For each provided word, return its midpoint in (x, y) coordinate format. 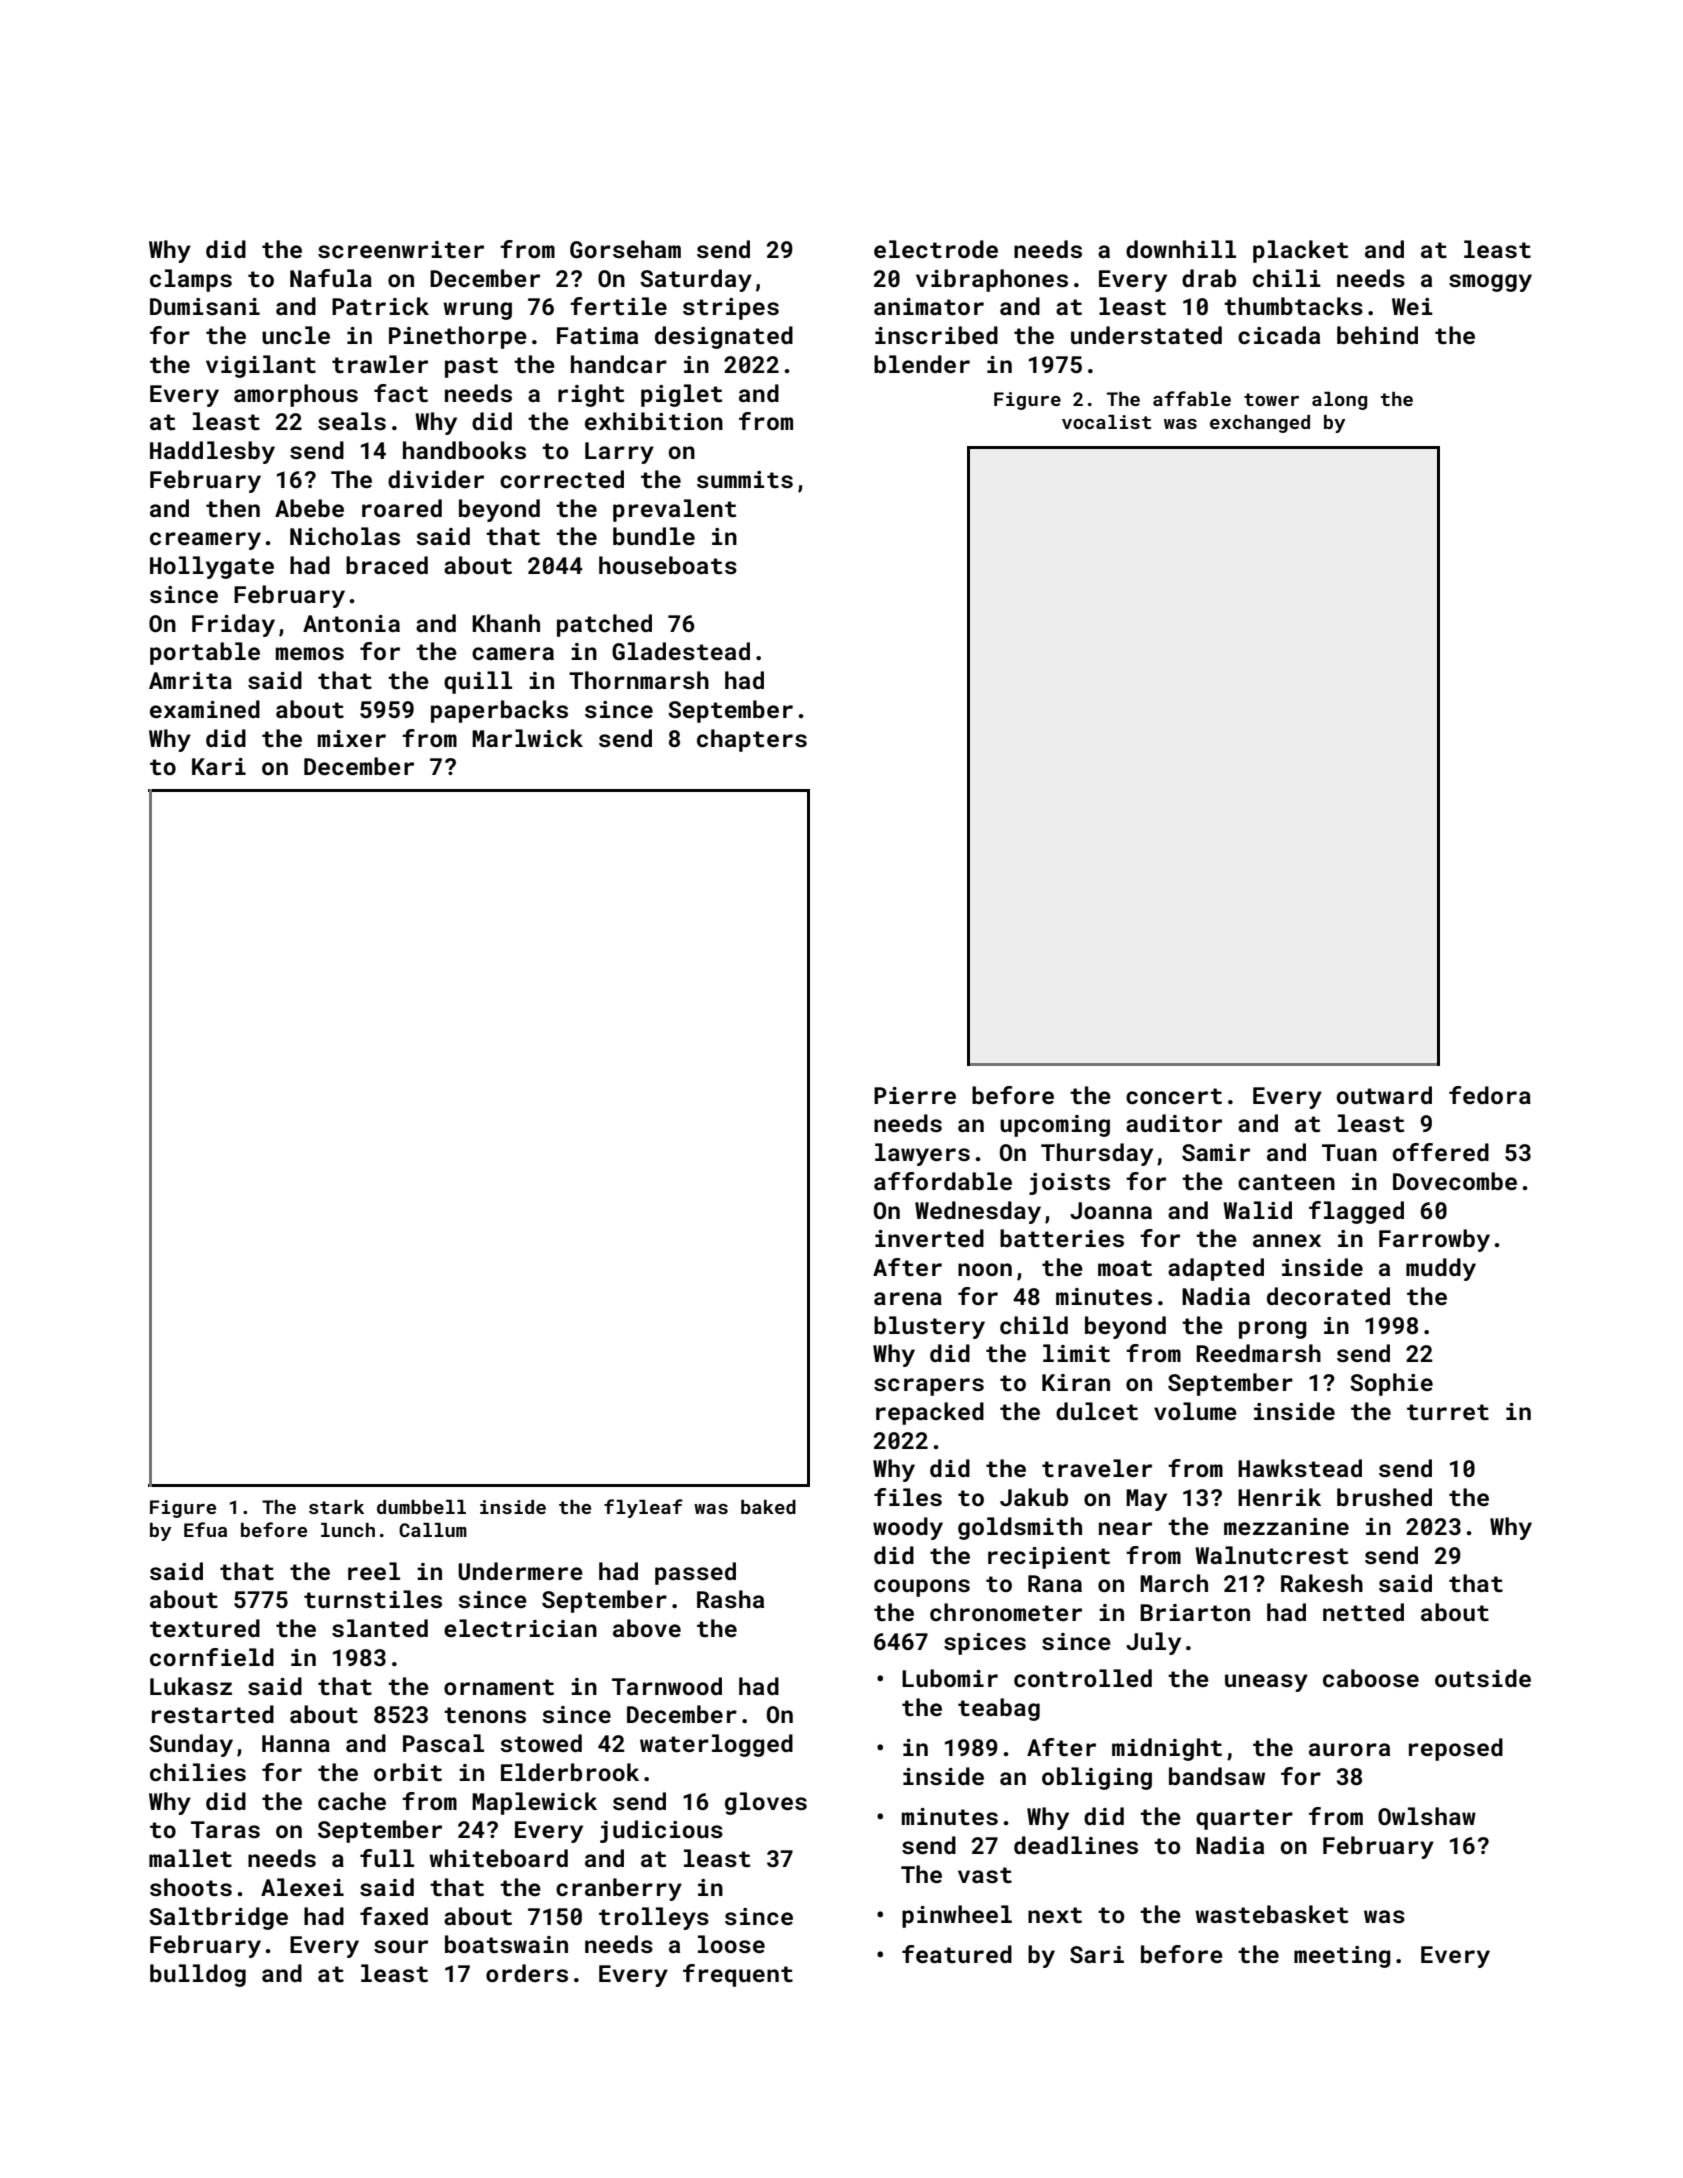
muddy (1441, 1269)
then (233, 508)
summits (745, 479)
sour (401, 1946)
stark (336, 1507)
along (1339, 401)
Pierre (915, 1095)
